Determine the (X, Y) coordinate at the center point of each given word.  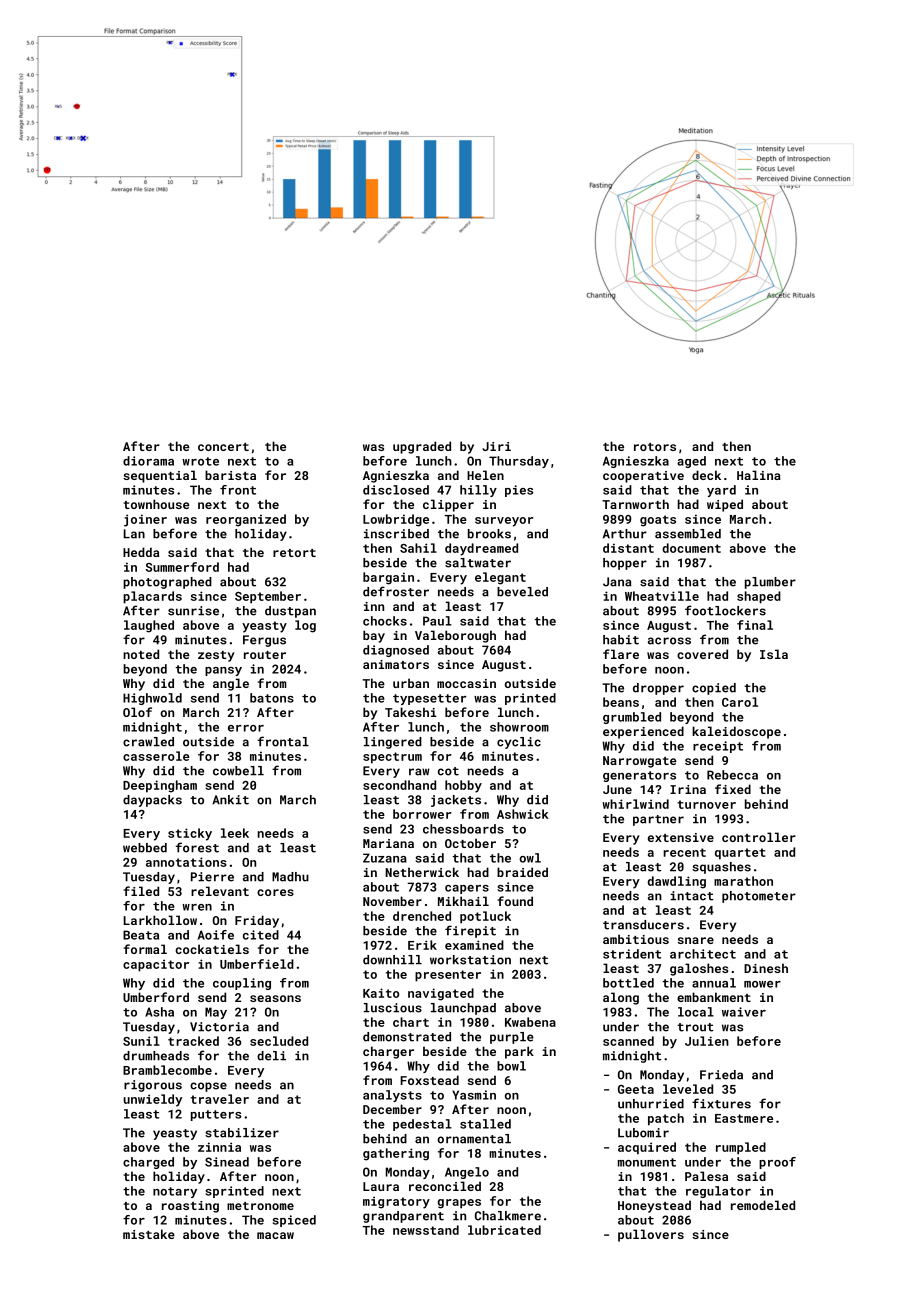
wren (197, 907)
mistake (149, 1234)
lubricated (504, 1230)
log (305, 626)
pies (519, 491)
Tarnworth (635, 504)
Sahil (418, 548)
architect (703, 954)
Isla (774, 654)
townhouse (156, 504)
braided (522, 872)
